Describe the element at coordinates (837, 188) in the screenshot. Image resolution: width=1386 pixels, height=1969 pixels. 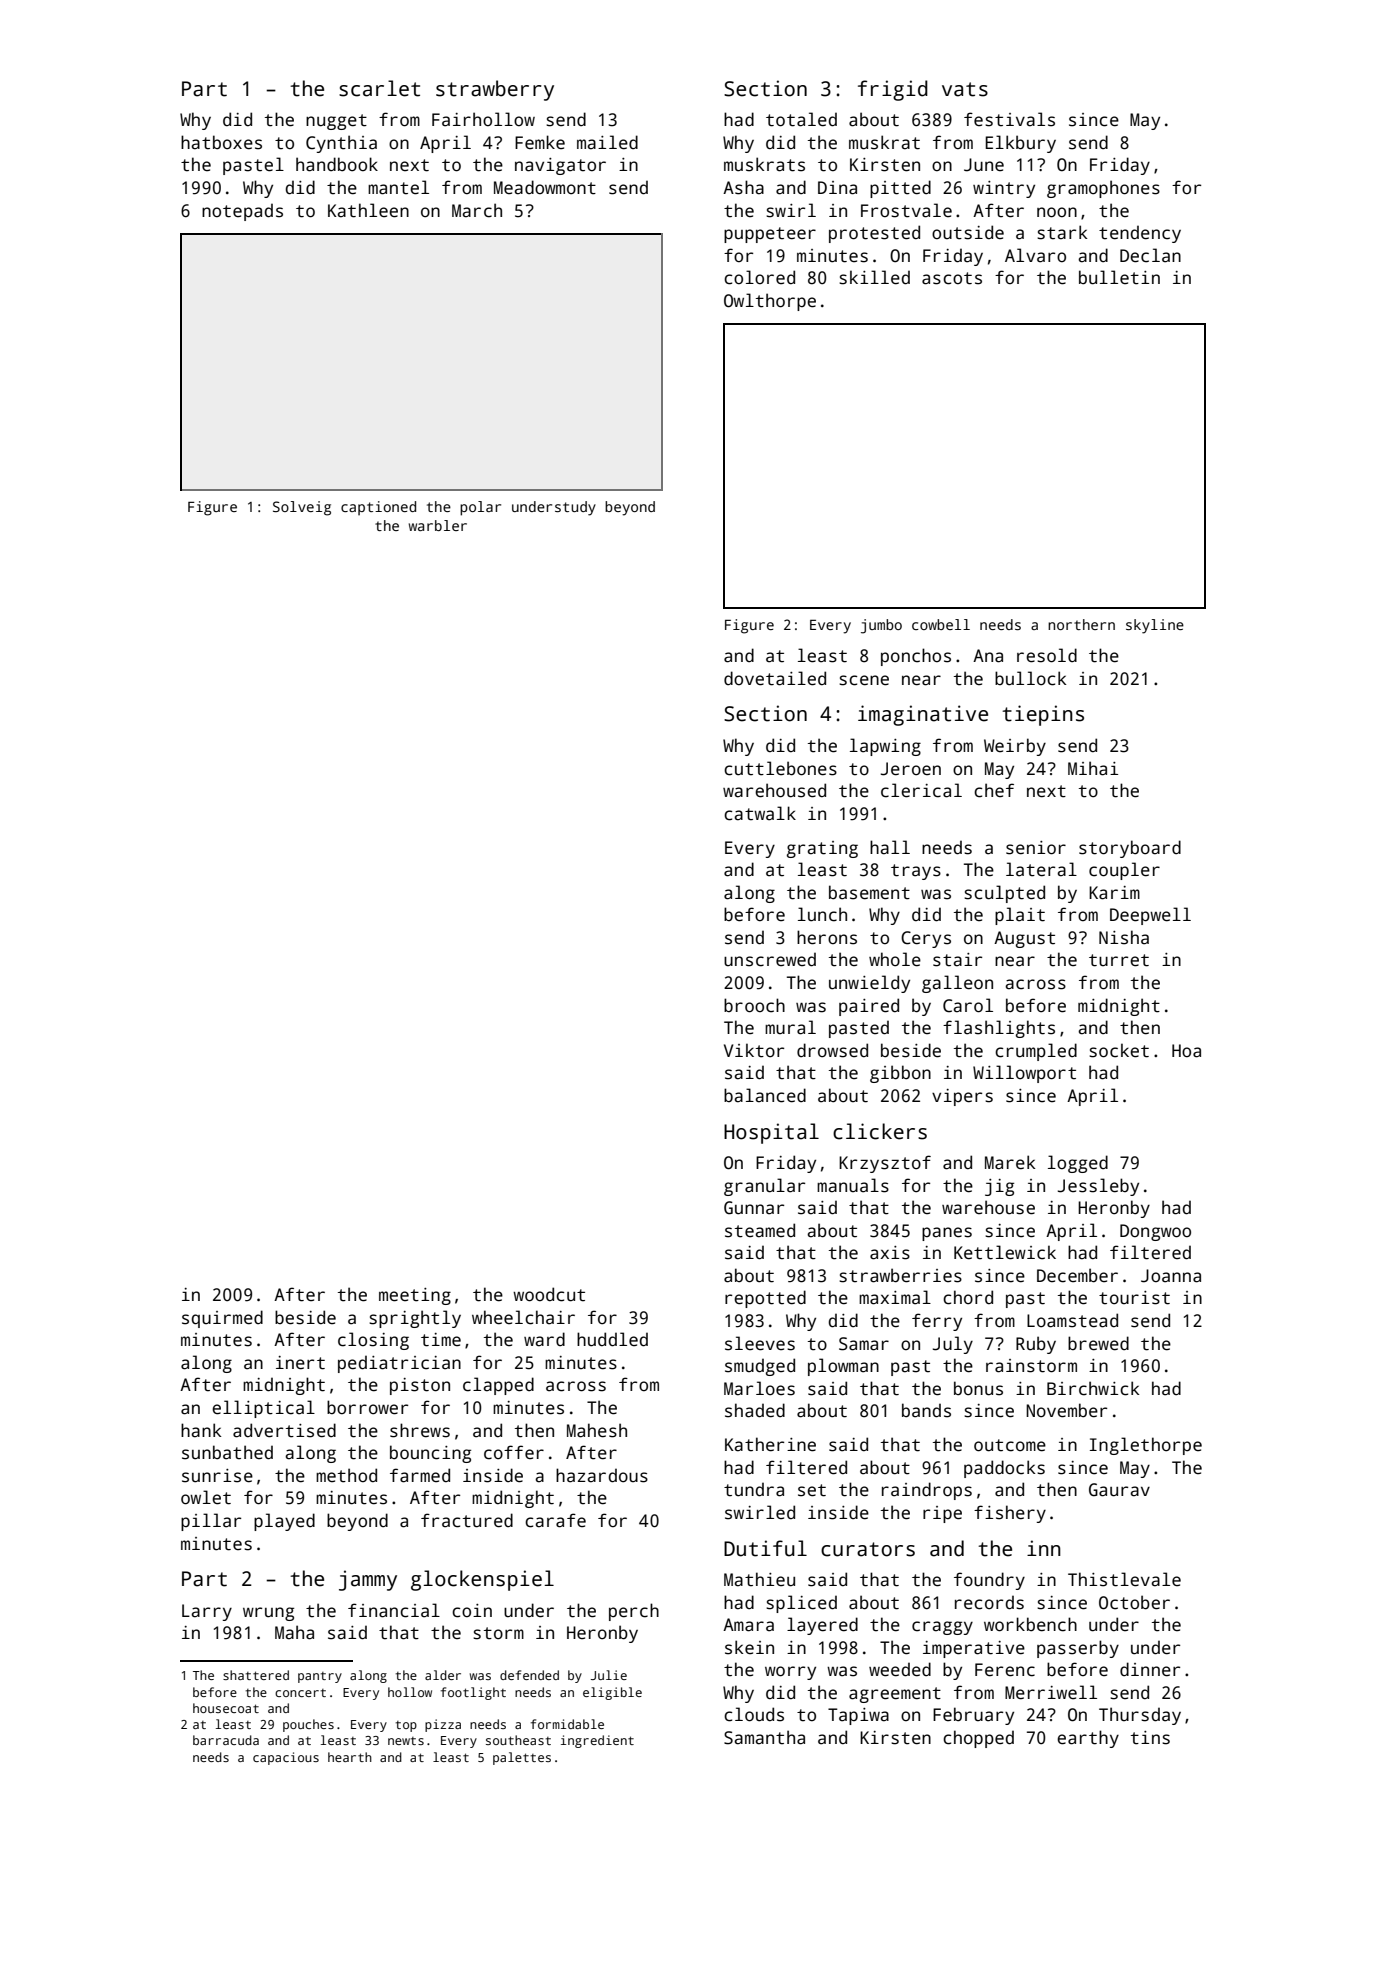
I see `Dina` at that location.
